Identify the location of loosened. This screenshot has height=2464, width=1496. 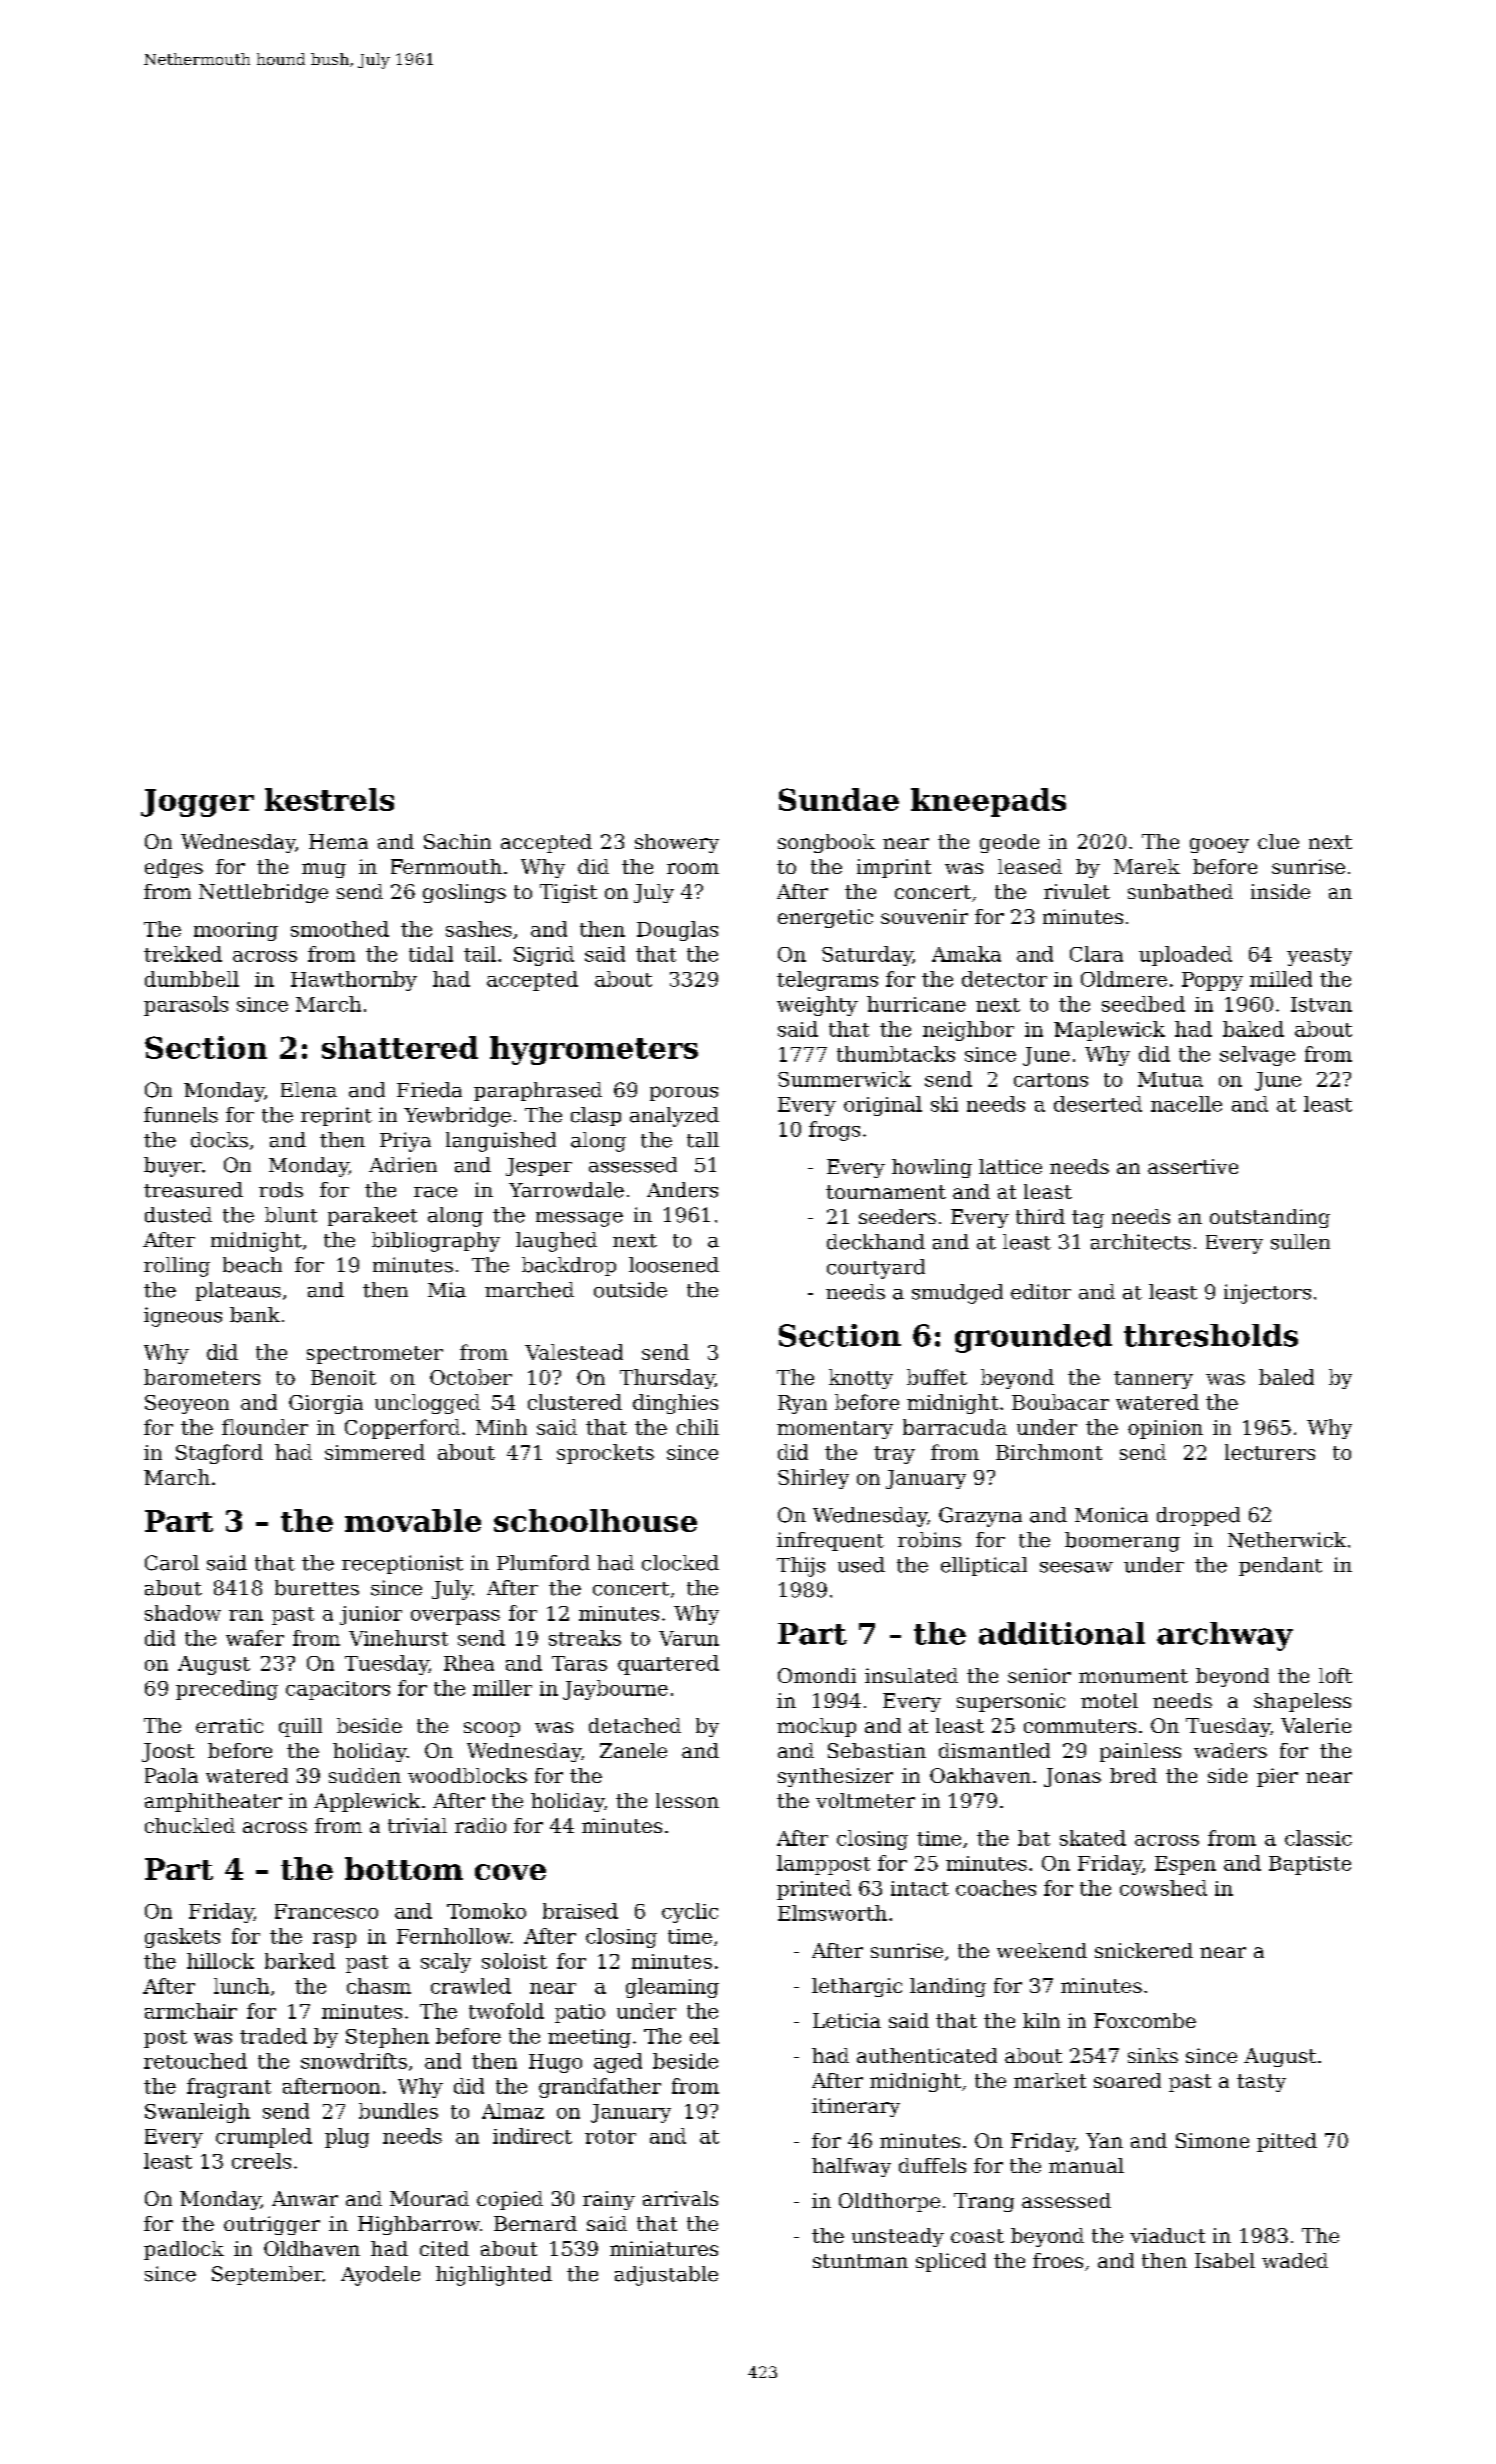
(674, 1265).
